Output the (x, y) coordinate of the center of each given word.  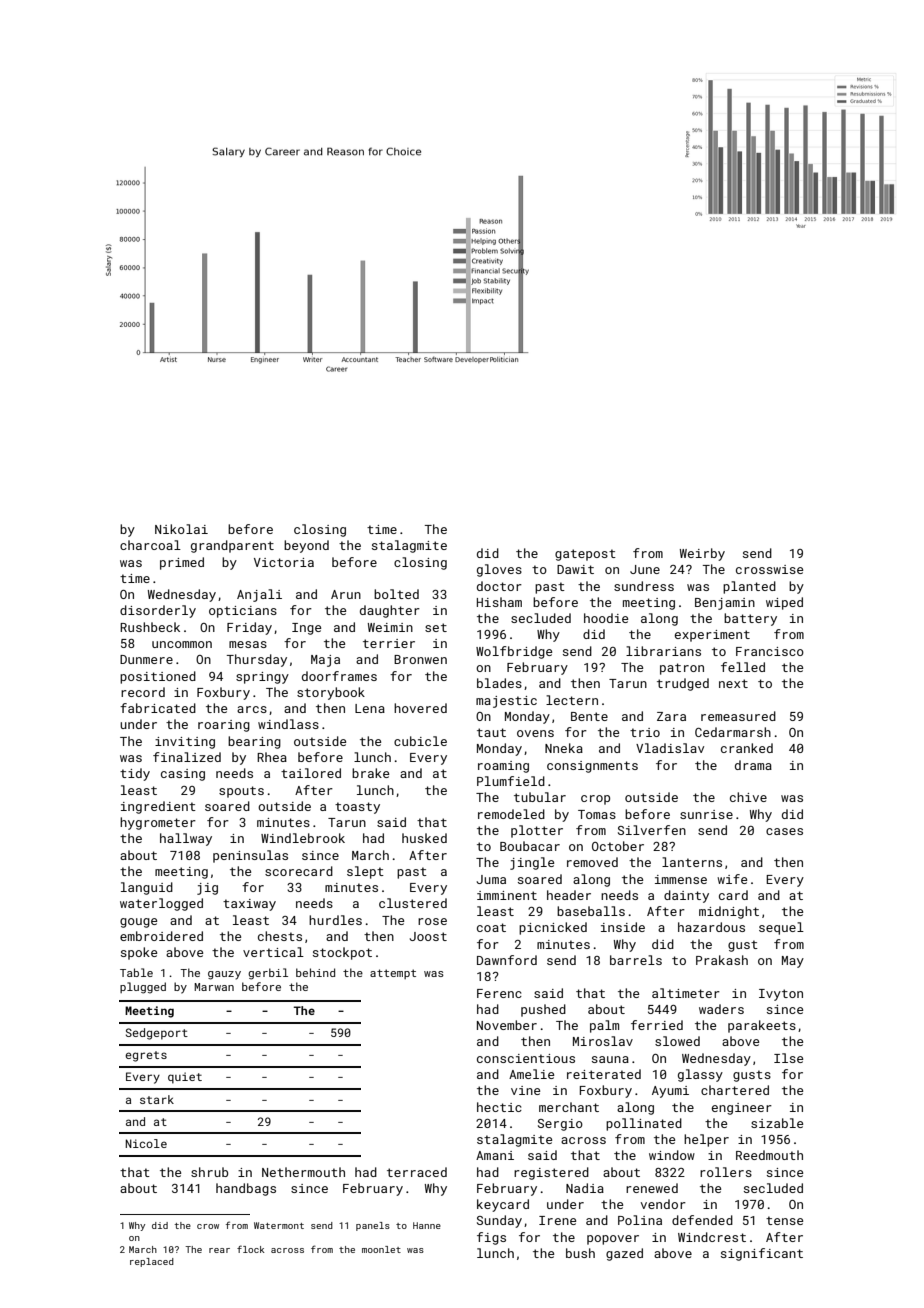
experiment (712, 636)
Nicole (146, 1143)
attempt (393, 974)
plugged (143, 988)
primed (182, 563)
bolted (396, 594)
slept (365, 872)
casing (183, 775)
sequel (781, 928)
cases (784, 831)
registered (551, 1173)
